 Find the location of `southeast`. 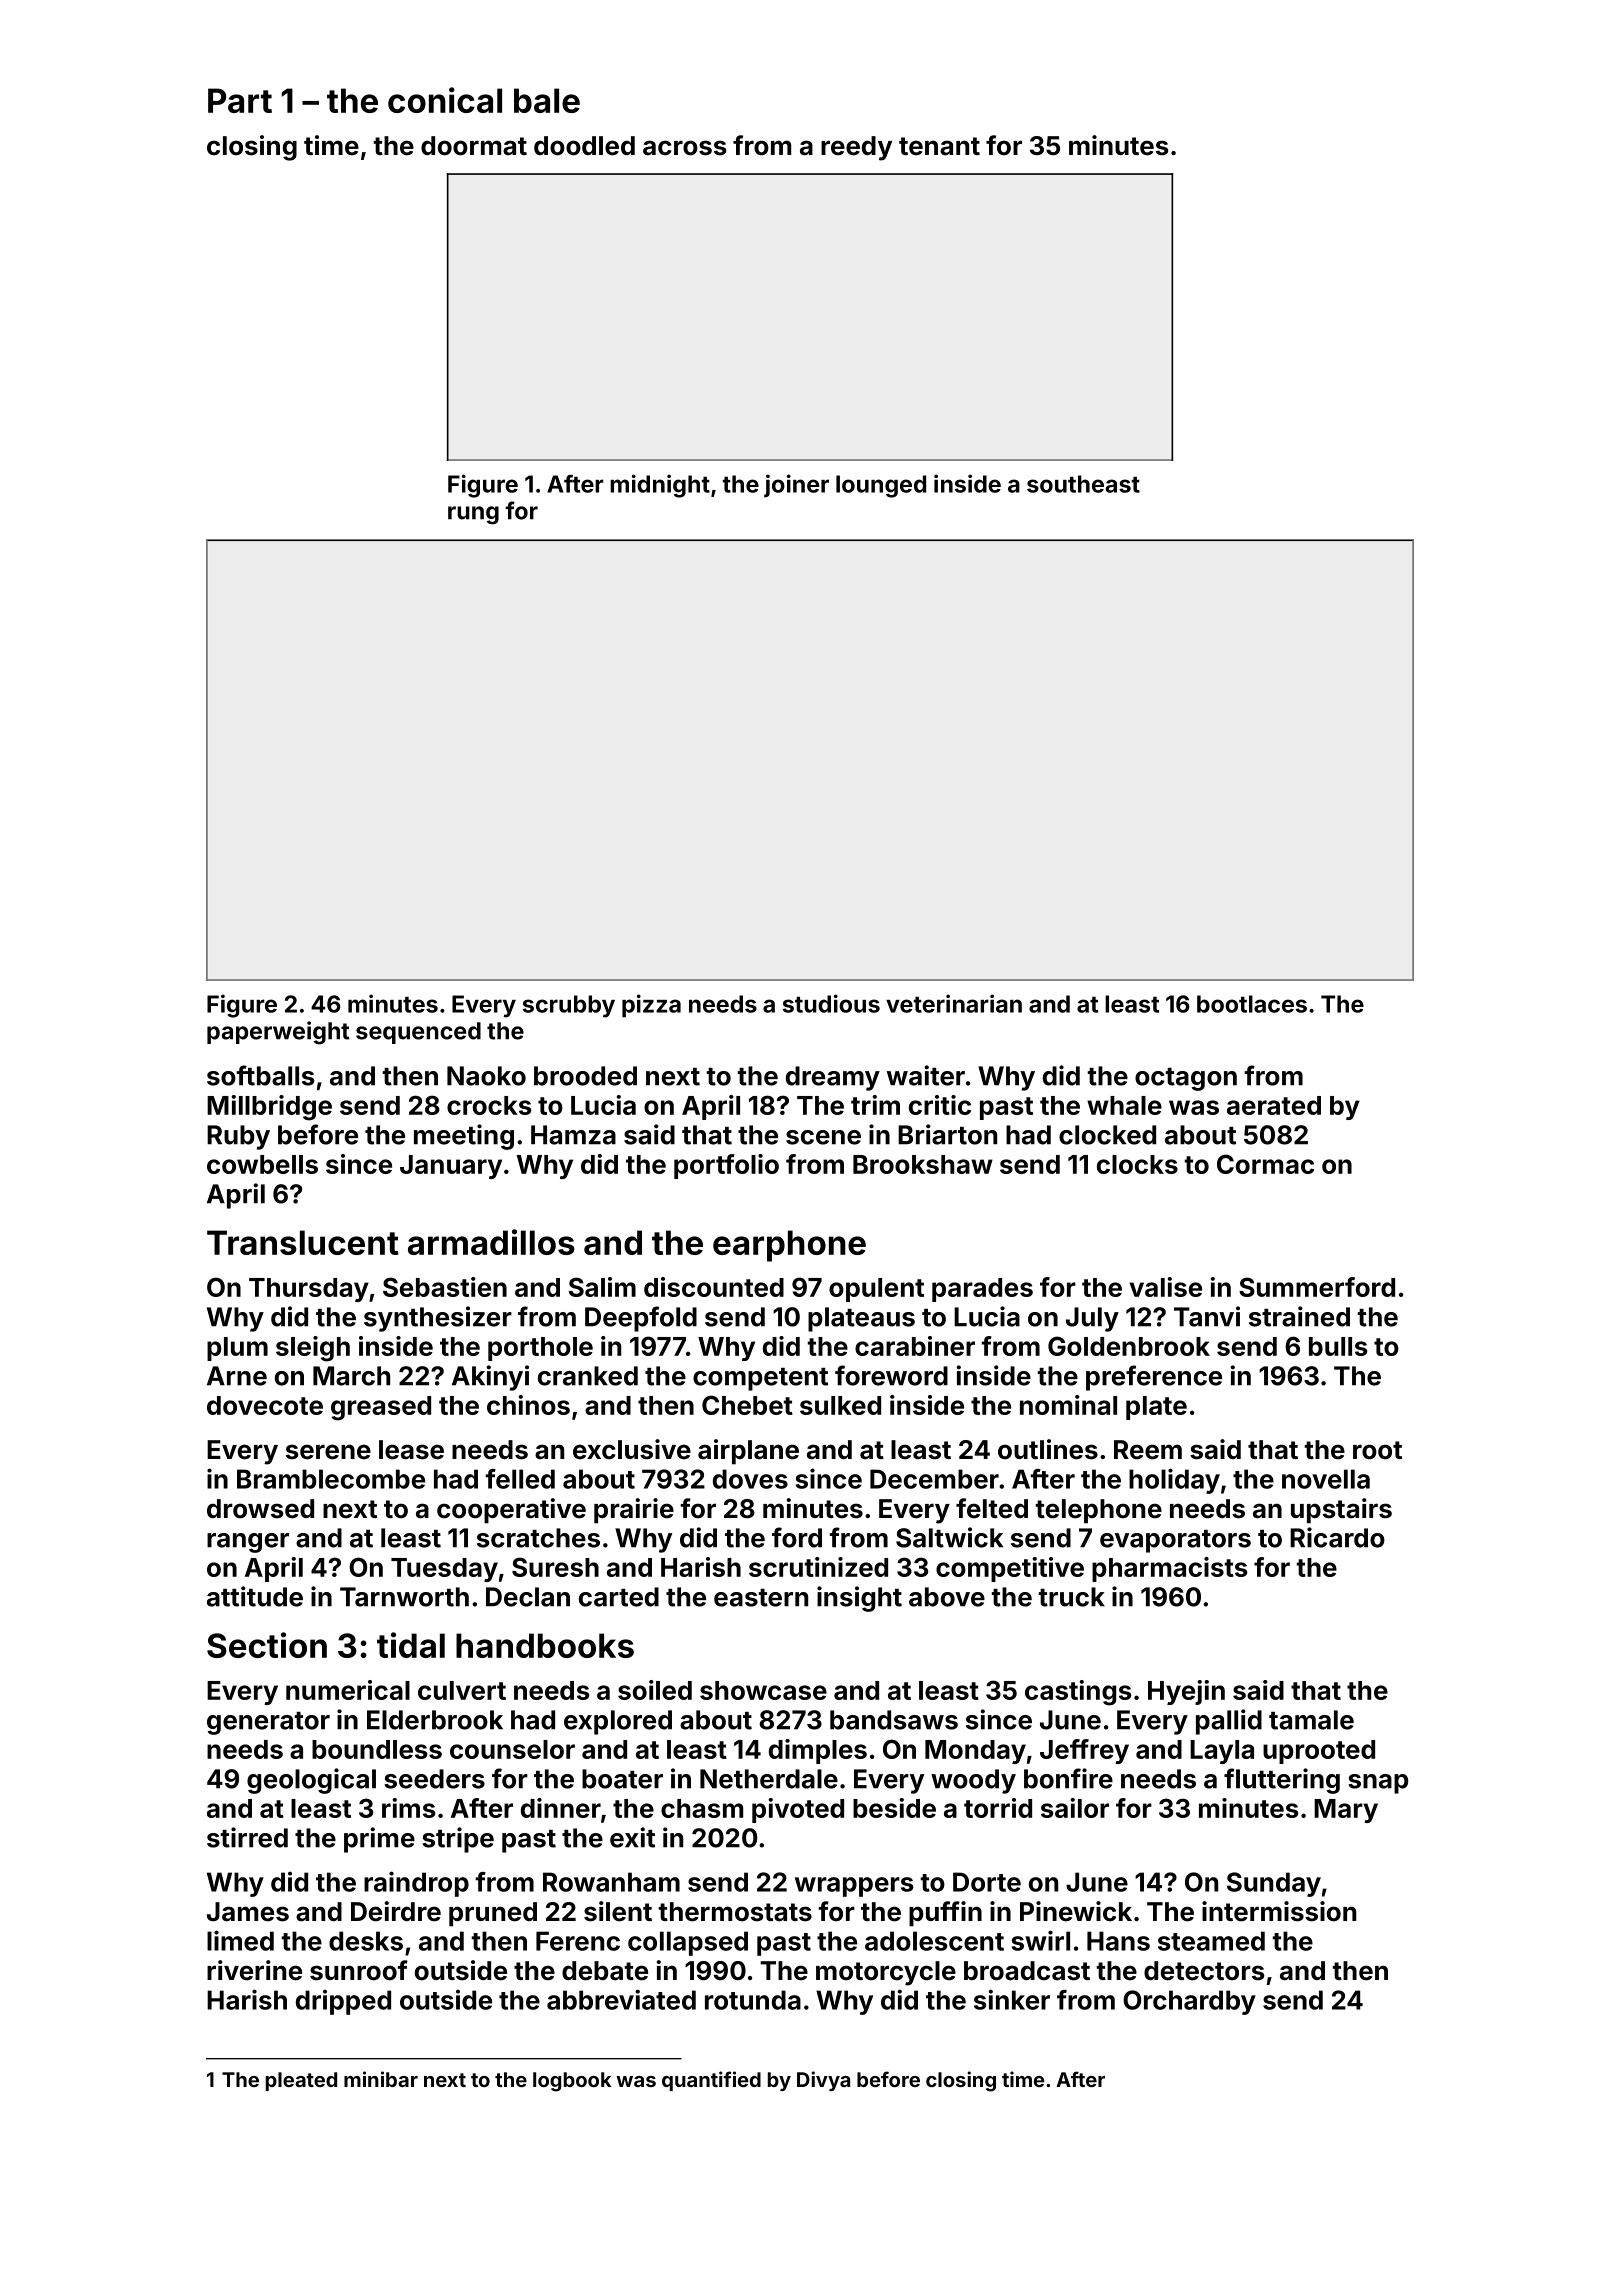

southeast is located at coordinates (1083, 484).
